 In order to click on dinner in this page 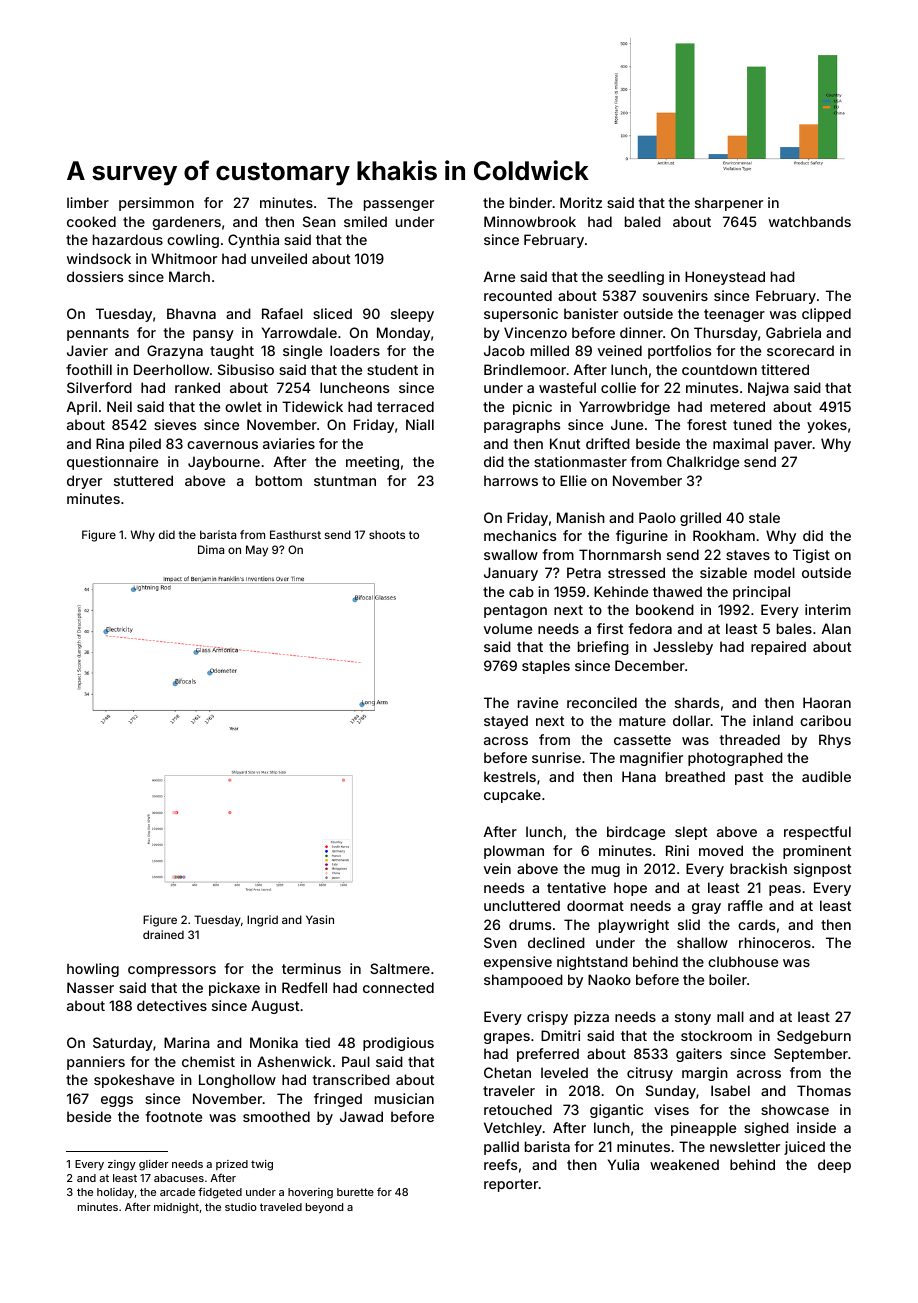, I will do `click(641, 332)`.
